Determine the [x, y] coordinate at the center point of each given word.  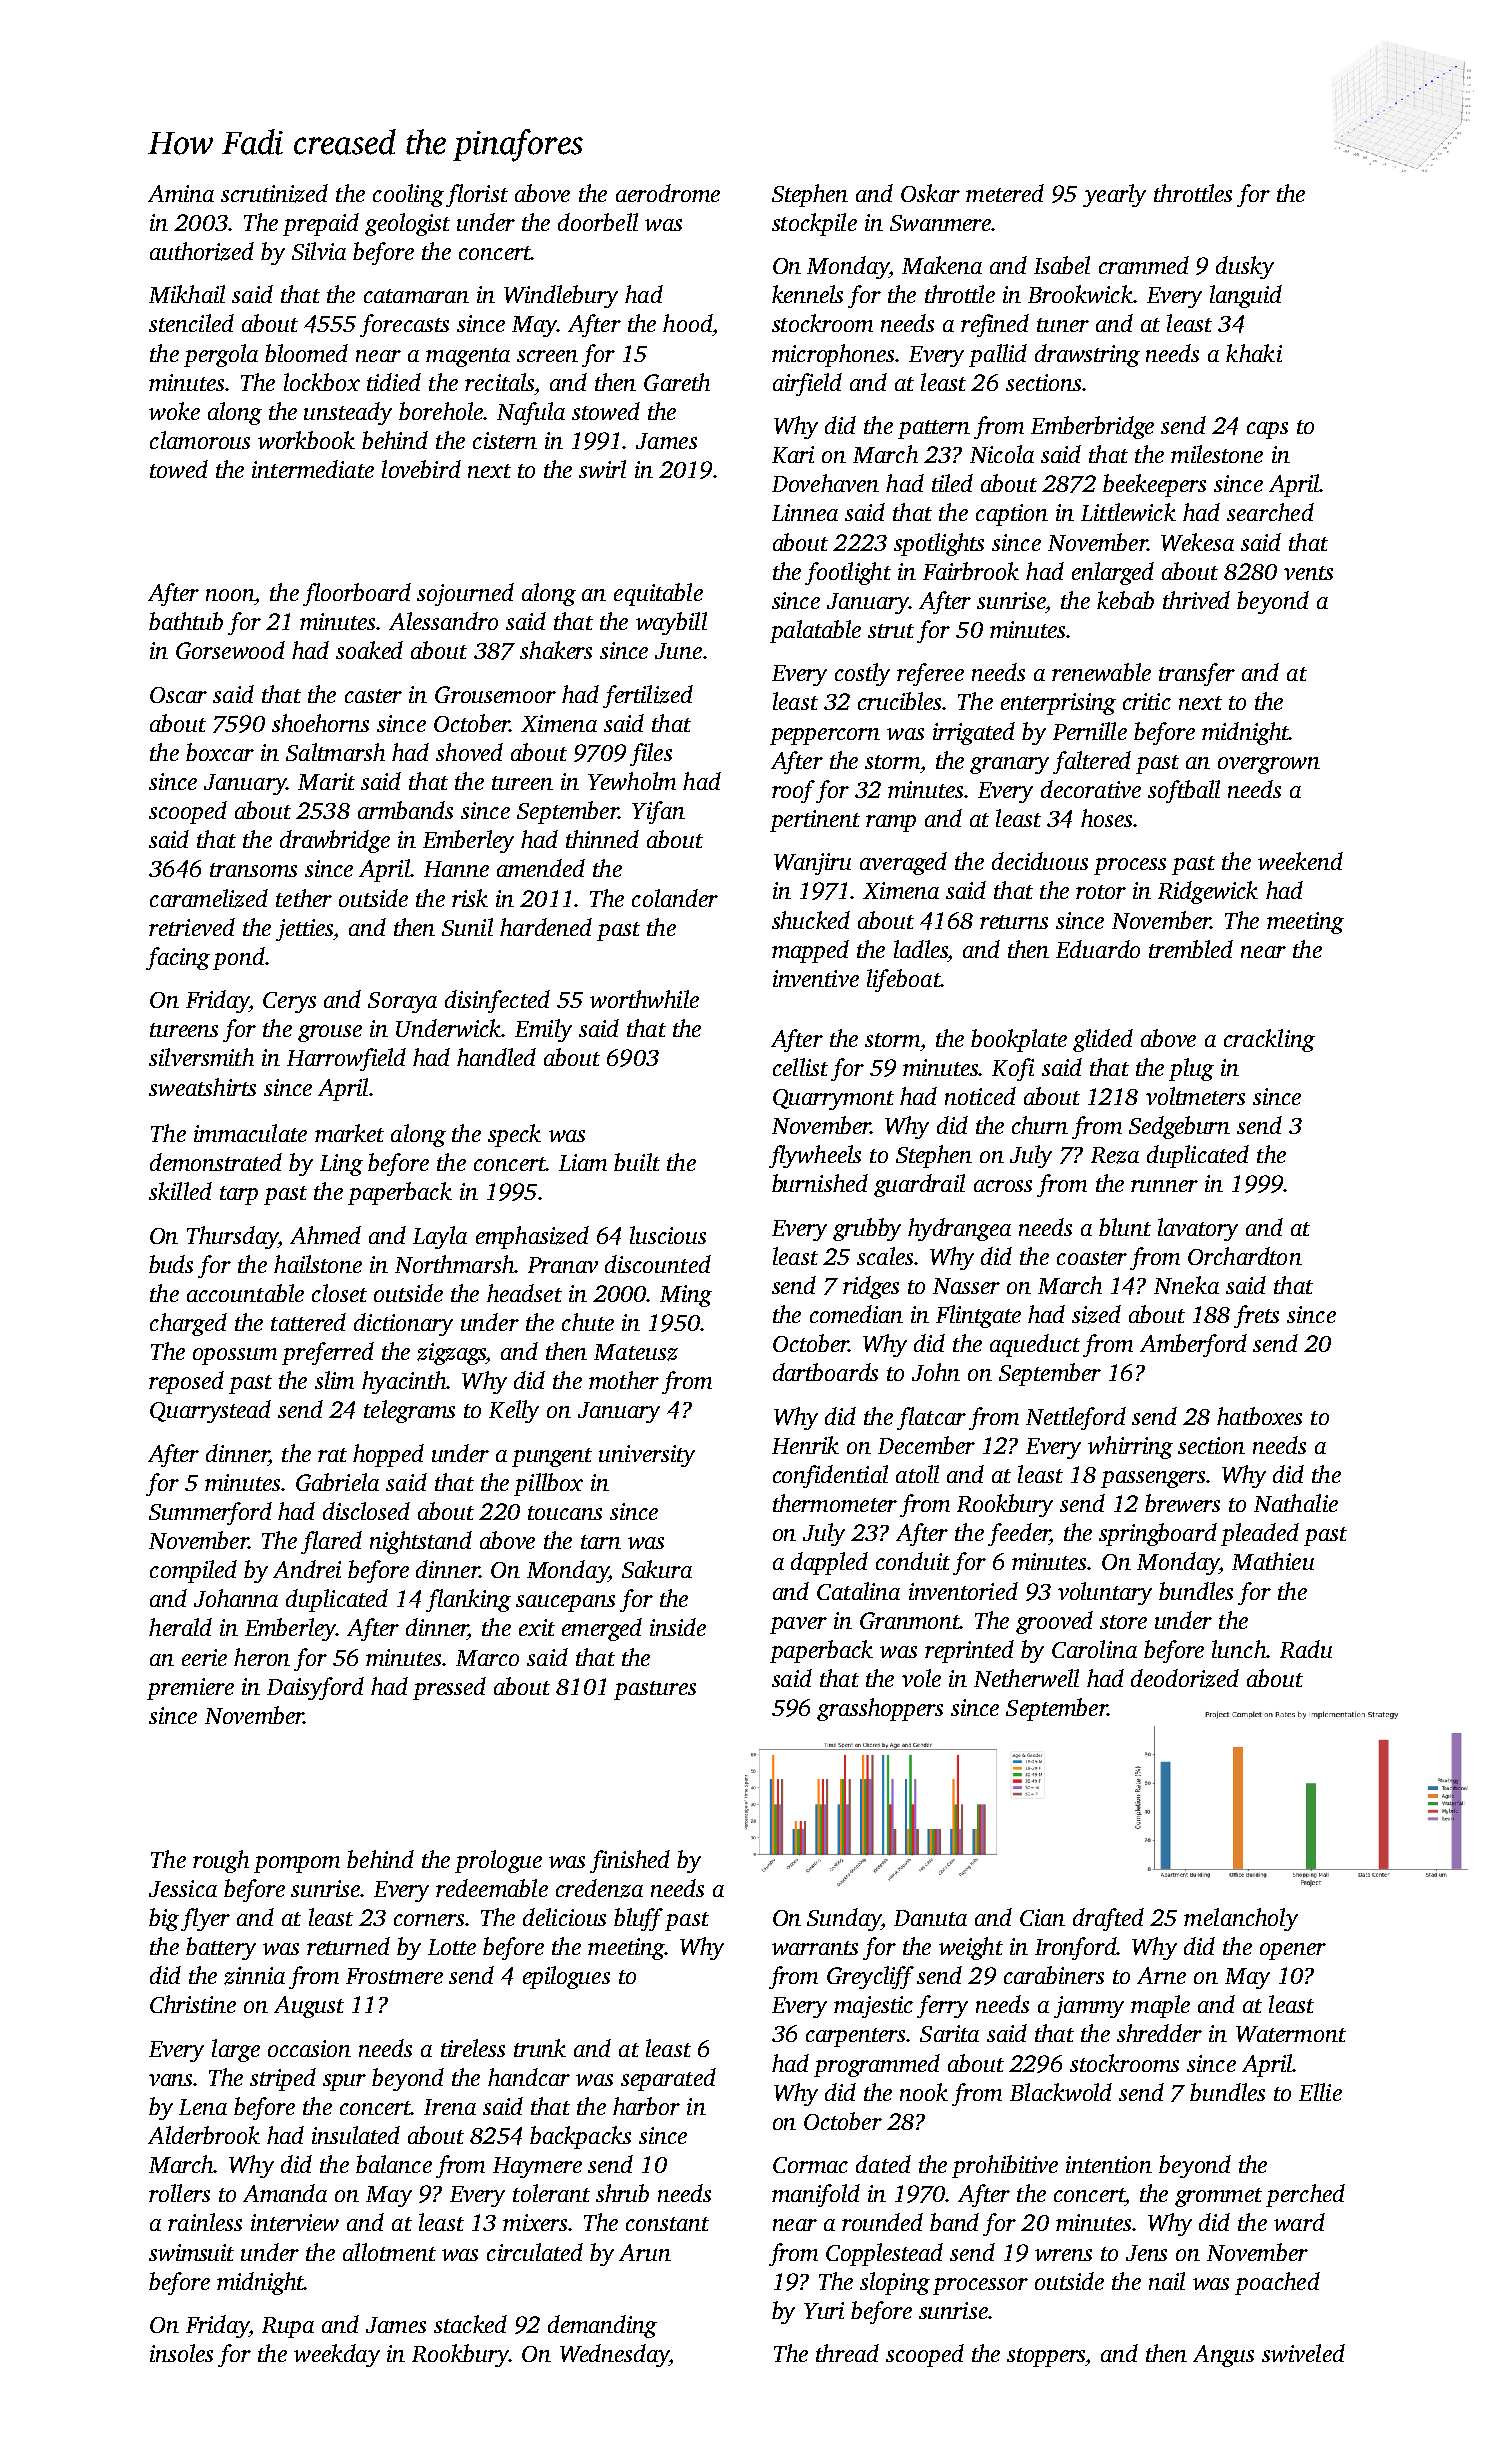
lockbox [322, 382]
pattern [934, 429]
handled [496, 1057]
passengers [1153, 1479]
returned [348, 1946]
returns [1014, 922]
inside [678, 1627]
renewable [1101, 672]
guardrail [919, 1185]
